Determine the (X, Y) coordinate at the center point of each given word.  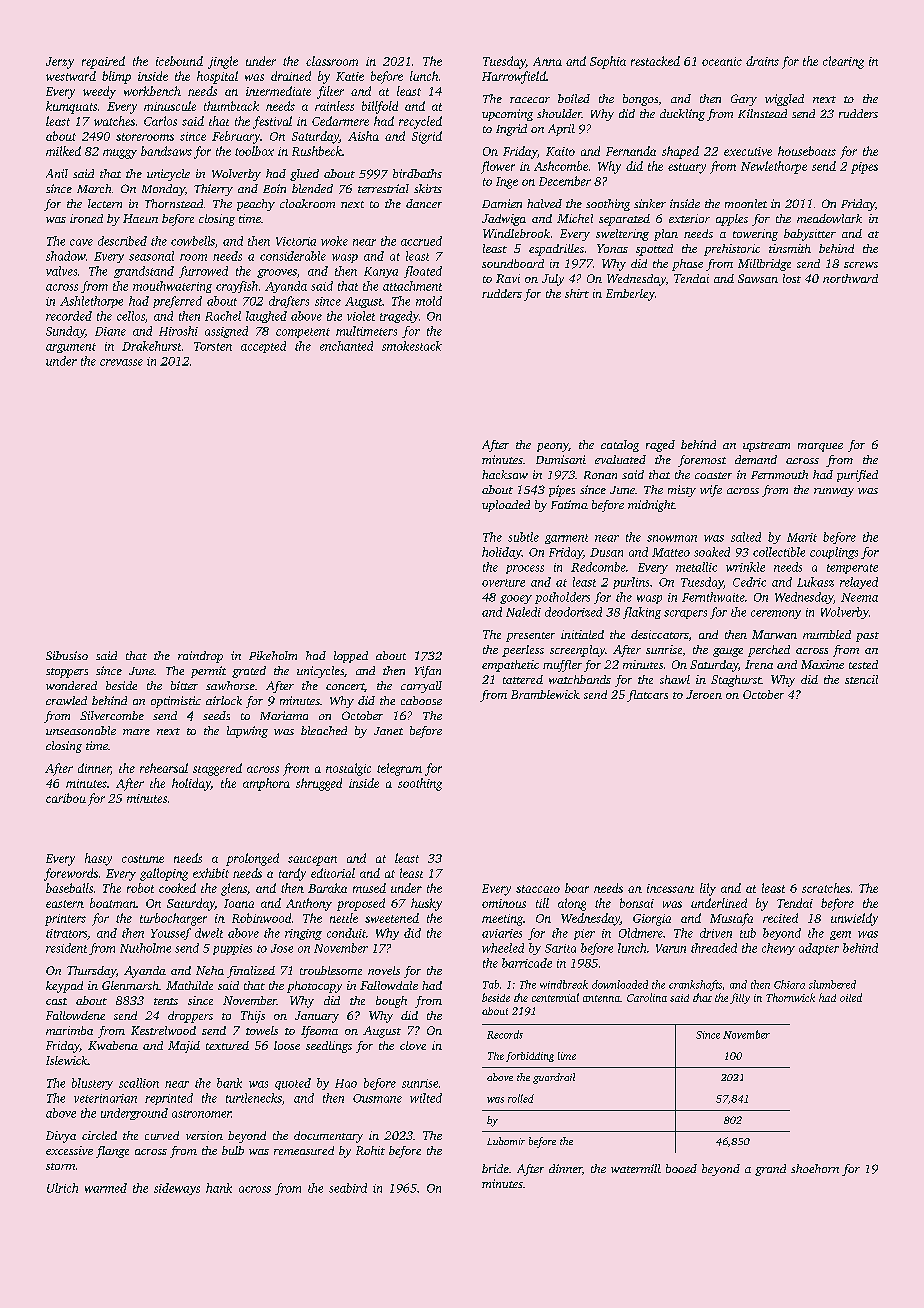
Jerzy (60, 63)
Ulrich (62, 1188)
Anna (547, 61)
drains (762, 61)
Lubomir (506, 1141)
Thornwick (790, 997)
